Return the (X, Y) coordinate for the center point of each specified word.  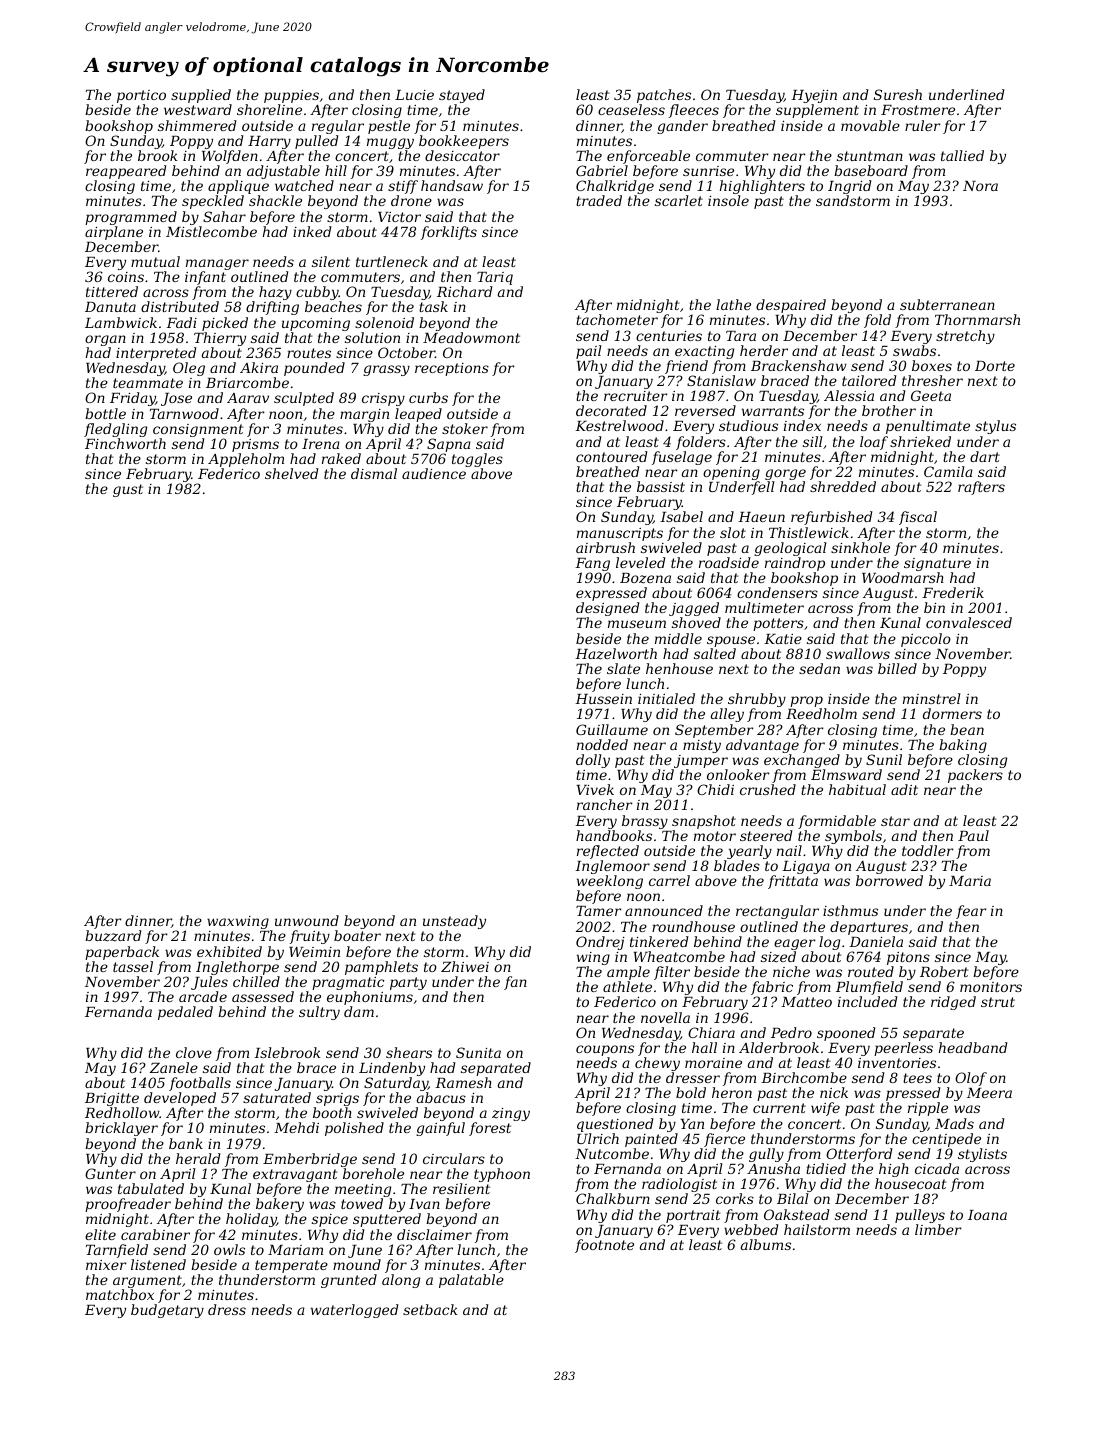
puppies (291, 96)
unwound (307, 920)
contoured (611, 456)
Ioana (987, 1215)
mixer (106, 1265)
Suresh (898, 94)
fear (971, 912)
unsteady (454, 922)
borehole (373, 1173)
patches (664, 96)
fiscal (918, 518)
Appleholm (246, 460)
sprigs (337, 1099)
